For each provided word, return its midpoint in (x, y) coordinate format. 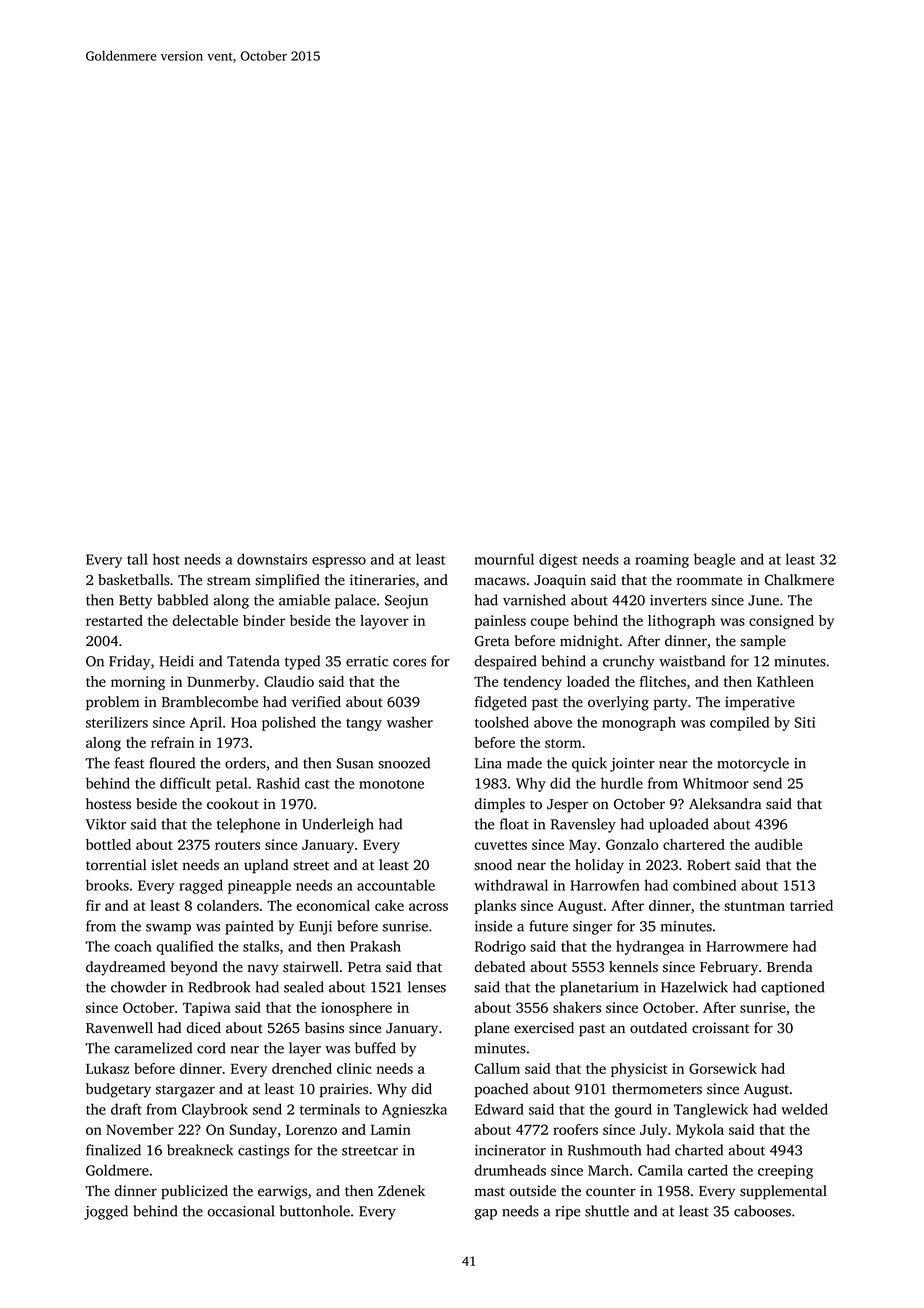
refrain (172, 742)
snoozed (404, 763)
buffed (375, 1048)
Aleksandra (725, 804)
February (729, 968)
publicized (194, 1192)
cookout (233, 804)
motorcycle (753, 764)
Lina (488, 763)
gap (486, 1214)
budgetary (118, 1090)
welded (804, 1109)
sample (763, 642)
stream (229, 581)
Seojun (406, 602)
